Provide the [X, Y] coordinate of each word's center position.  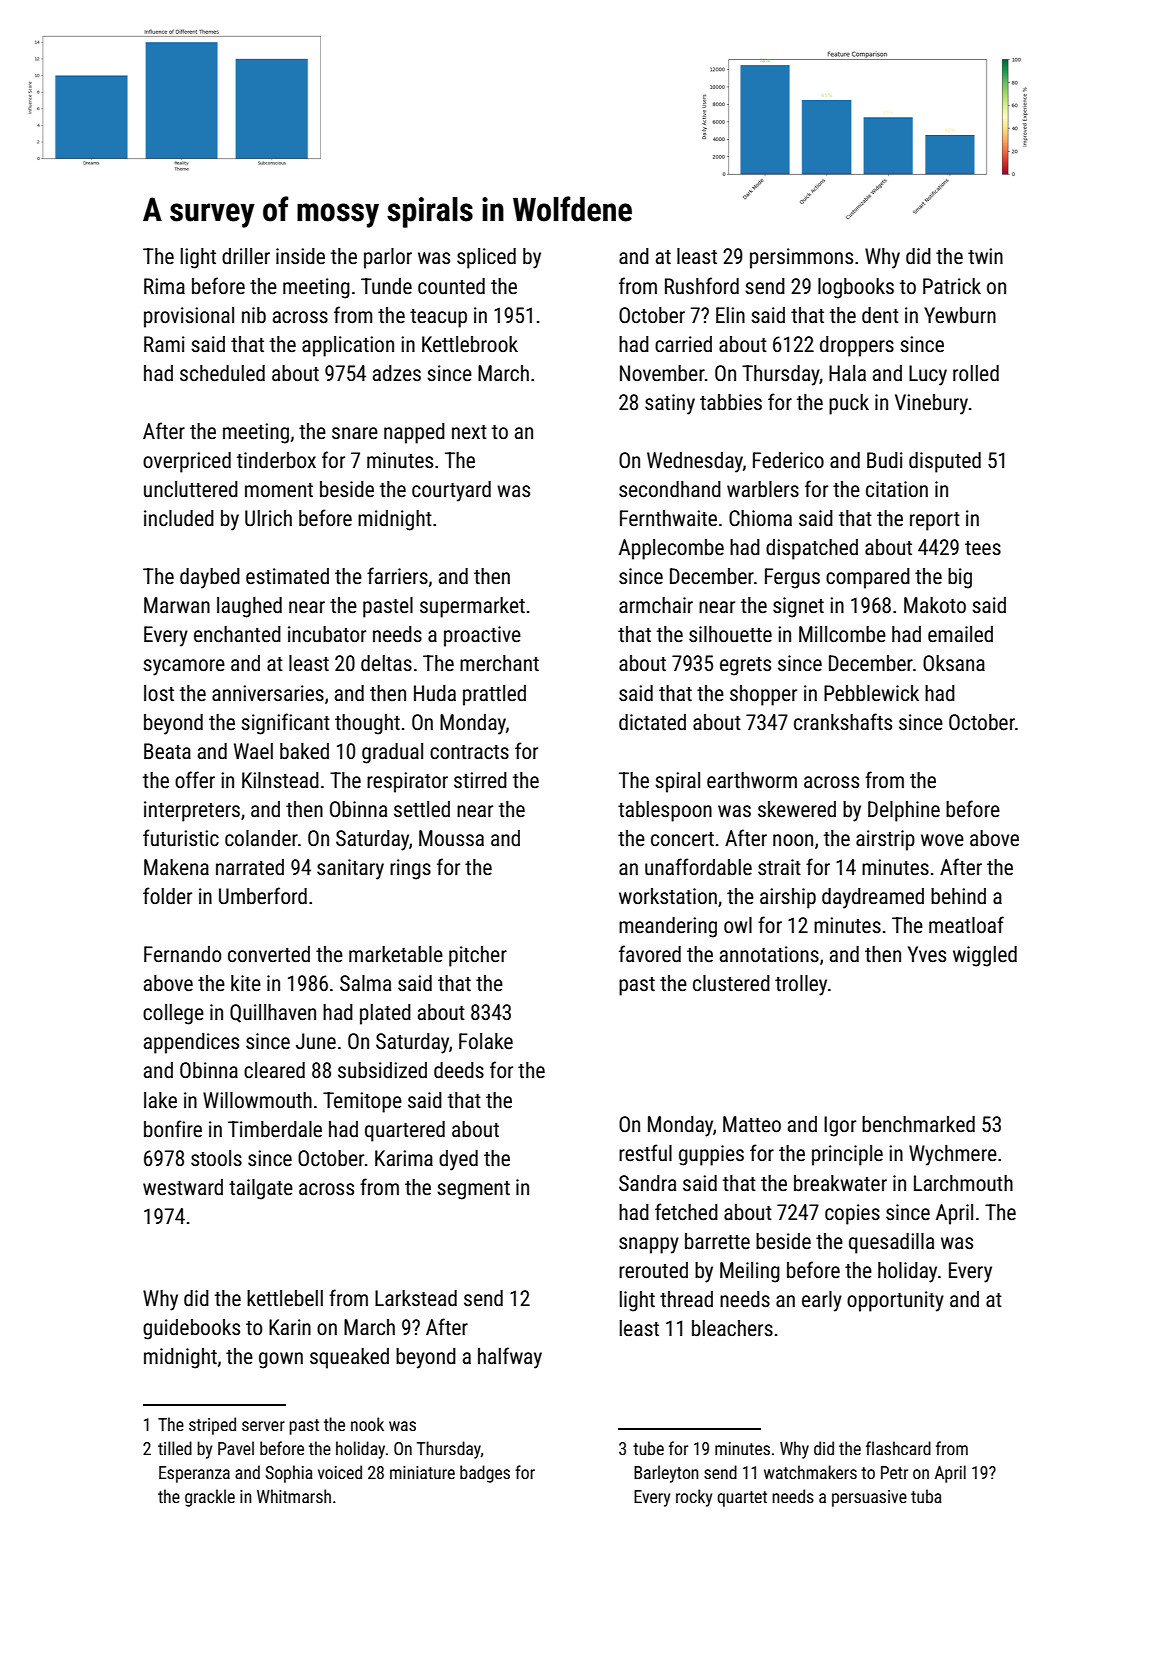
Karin [290, 1327]
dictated [652, 722]
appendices [191, 1043]
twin [985, 256]
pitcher [478, 956]
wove [942, 840]
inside [300, 256]
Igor [840, 1126]
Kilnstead [280, 780]
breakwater [840, 1183]
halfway [510, 1358]
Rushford [702, 285]
